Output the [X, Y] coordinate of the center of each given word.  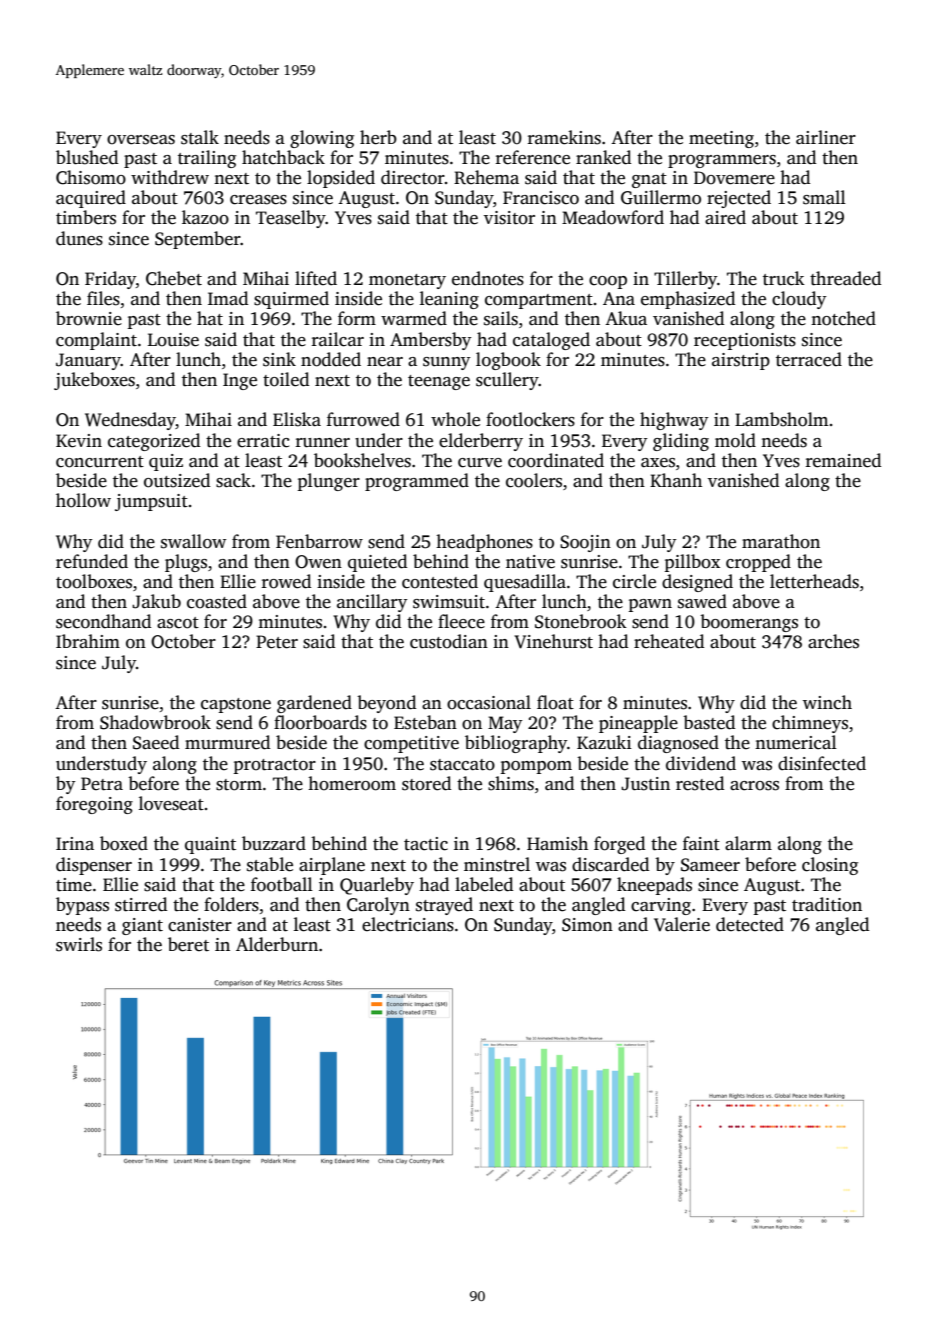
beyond [386, 704]
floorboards [320, 722]
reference [533, 157]
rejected [739, 199]
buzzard [274, 843]
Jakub [156, 601]
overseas [141, 140]
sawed [702, 601]
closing [830, 866]
